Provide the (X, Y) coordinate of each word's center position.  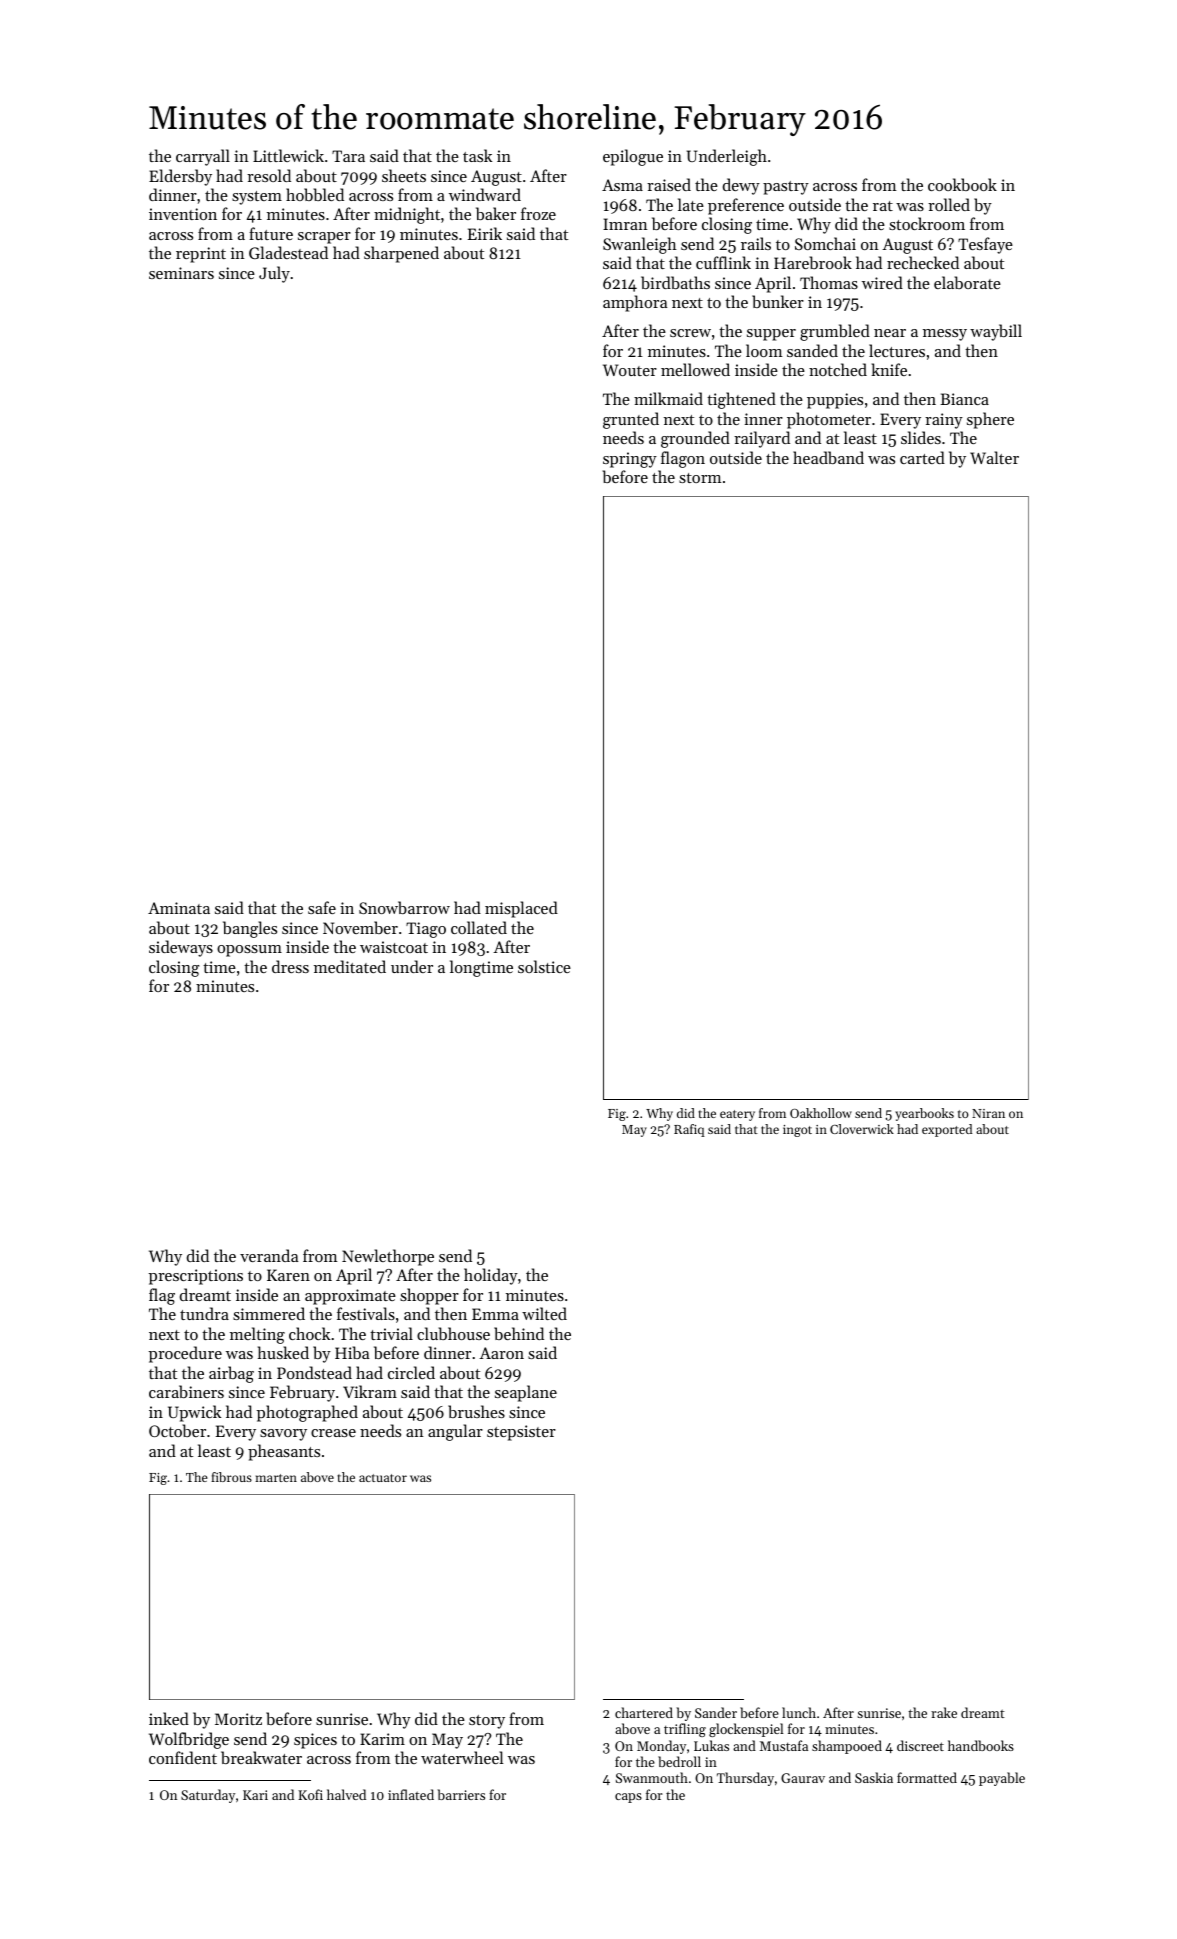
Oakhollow (821, 1113)
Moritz (238, 1719)
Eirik (485, 233)
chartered (644, 1712)
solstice (544, 966)
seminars (181, 273)
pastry (786, 188)
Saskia (874, 1777)
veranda (269, 1255)
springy (630, 460)
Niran (988, 1113)
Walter (994, 457)
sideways (181, 948)
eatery (737, 1115)
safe (322, 907)
